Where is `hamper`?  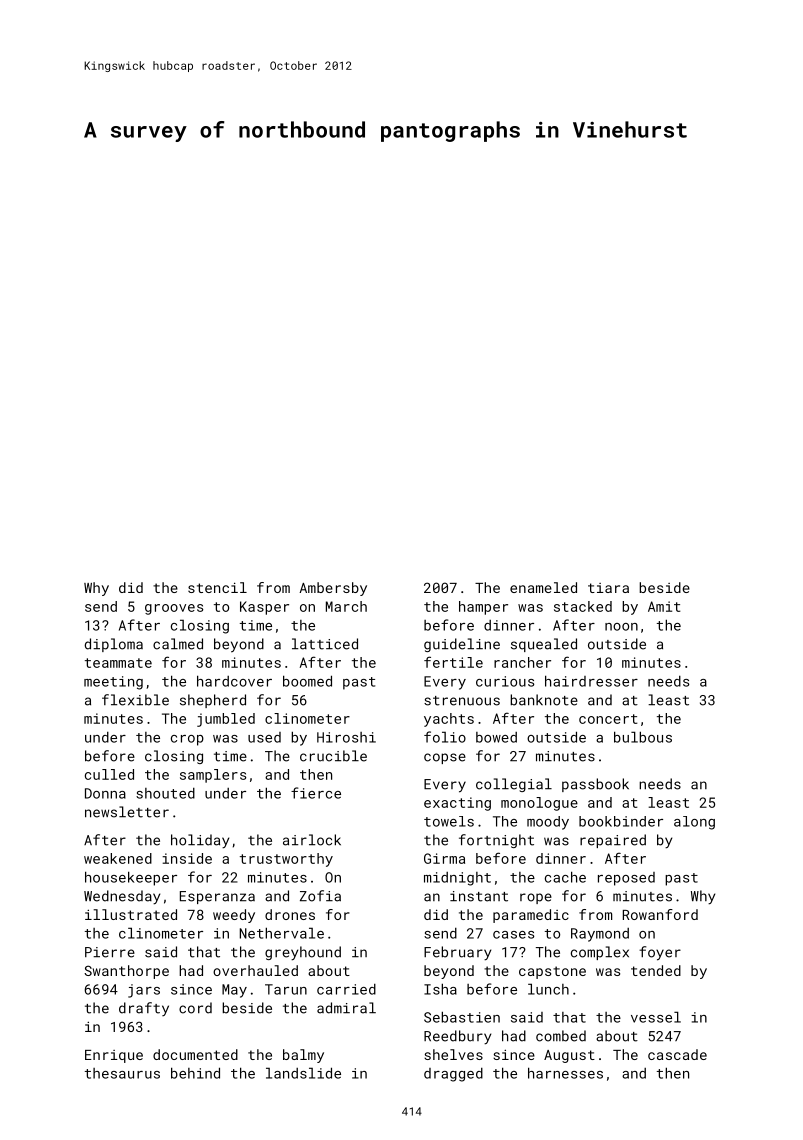 hamper is located at coordinates (483, 608).
